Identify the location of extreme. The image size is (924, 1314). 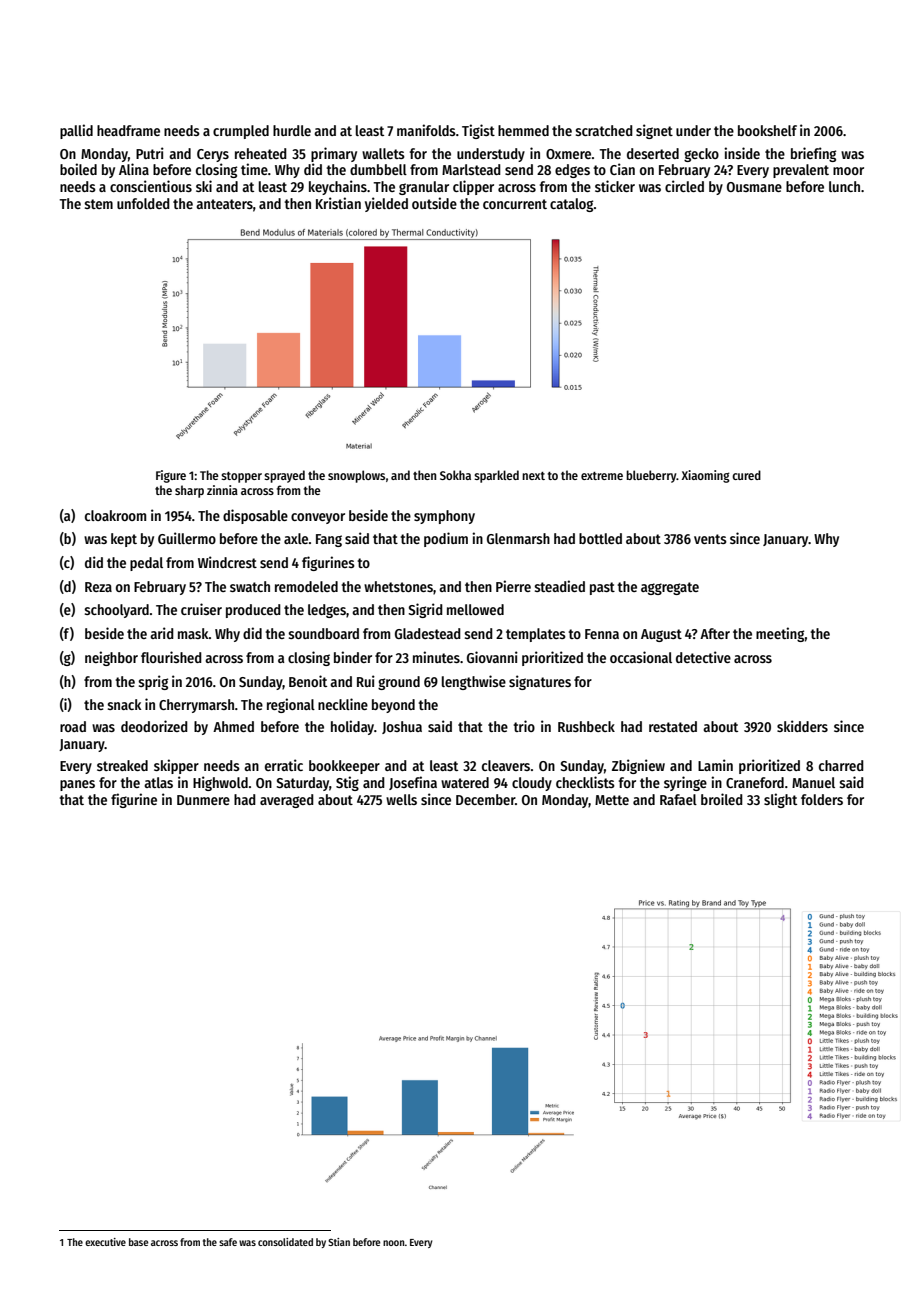
(602, 476).
